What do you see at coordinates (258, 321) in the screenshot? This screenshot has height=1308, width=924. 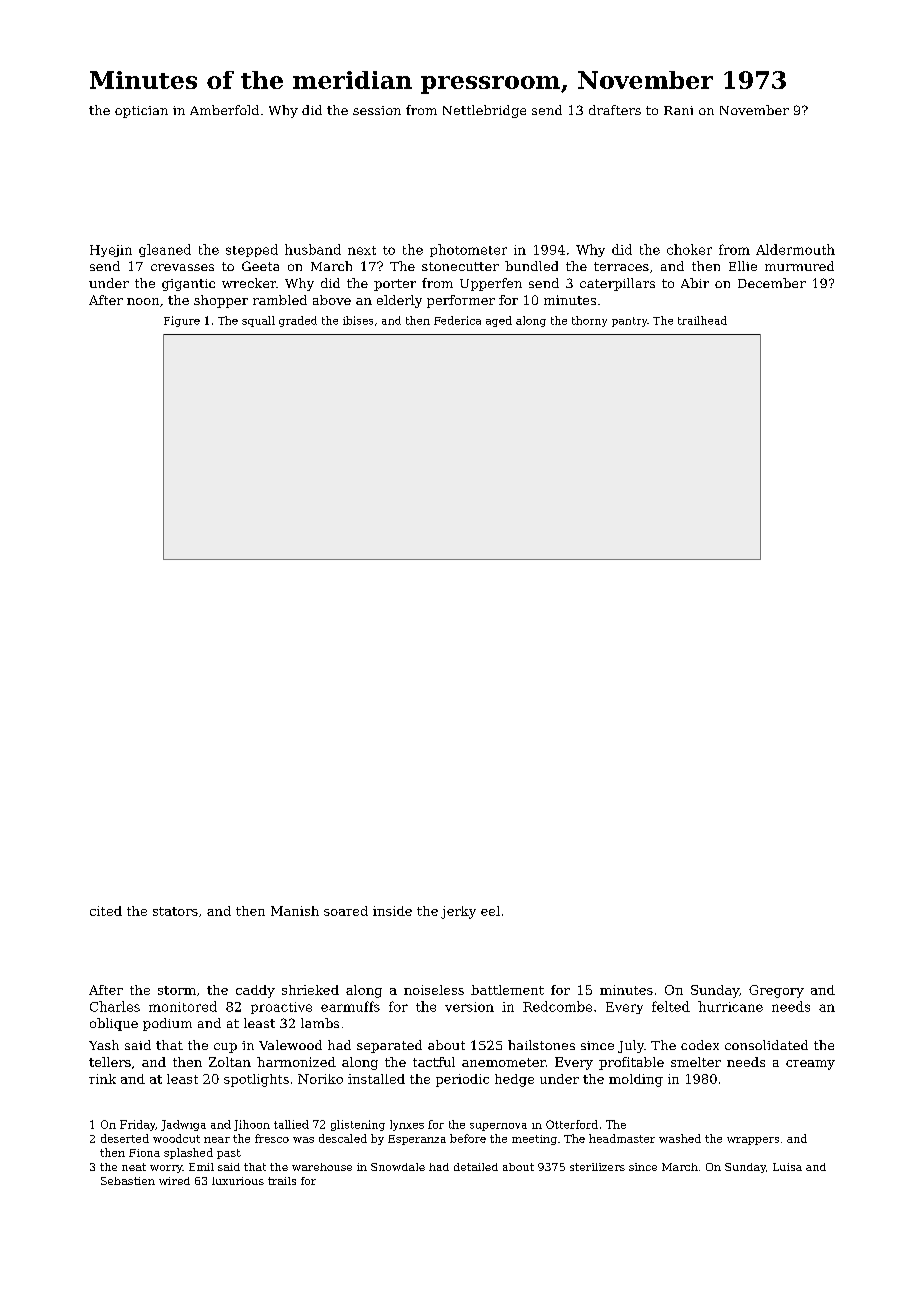 I see `squall` at bounding box center [258, 321].
